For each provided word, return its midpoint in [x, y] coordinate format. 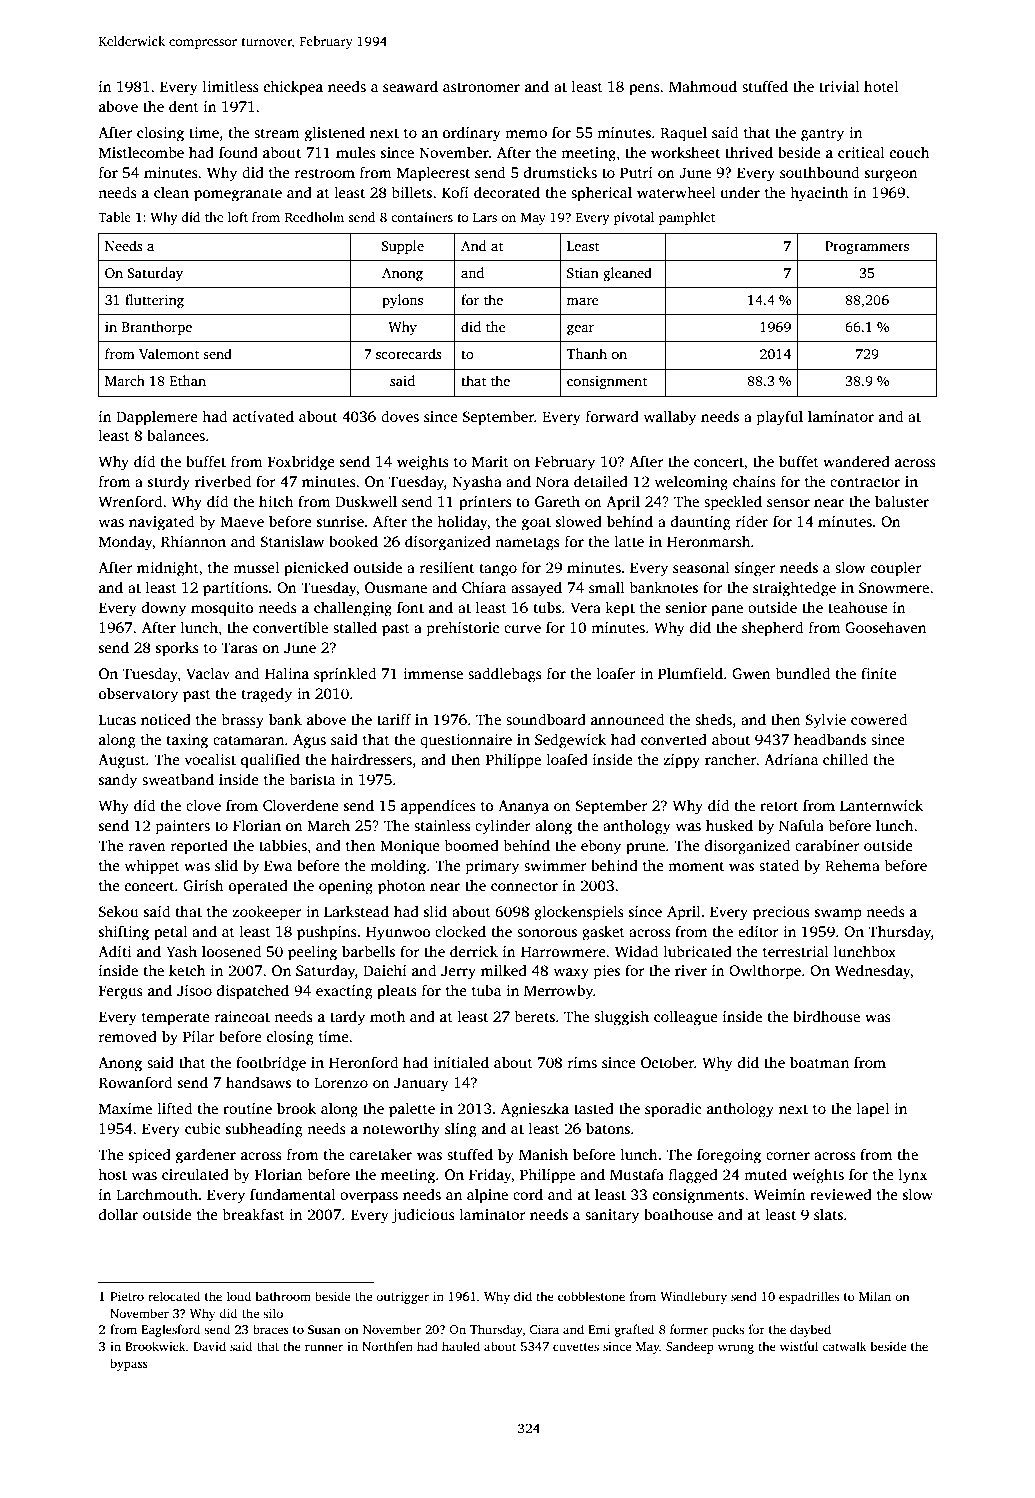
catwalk [844, 1346]
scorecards [408, 353]
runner [324, 1347]
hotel [881, 86]
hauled [461, 1346]
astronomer [481, 87]
